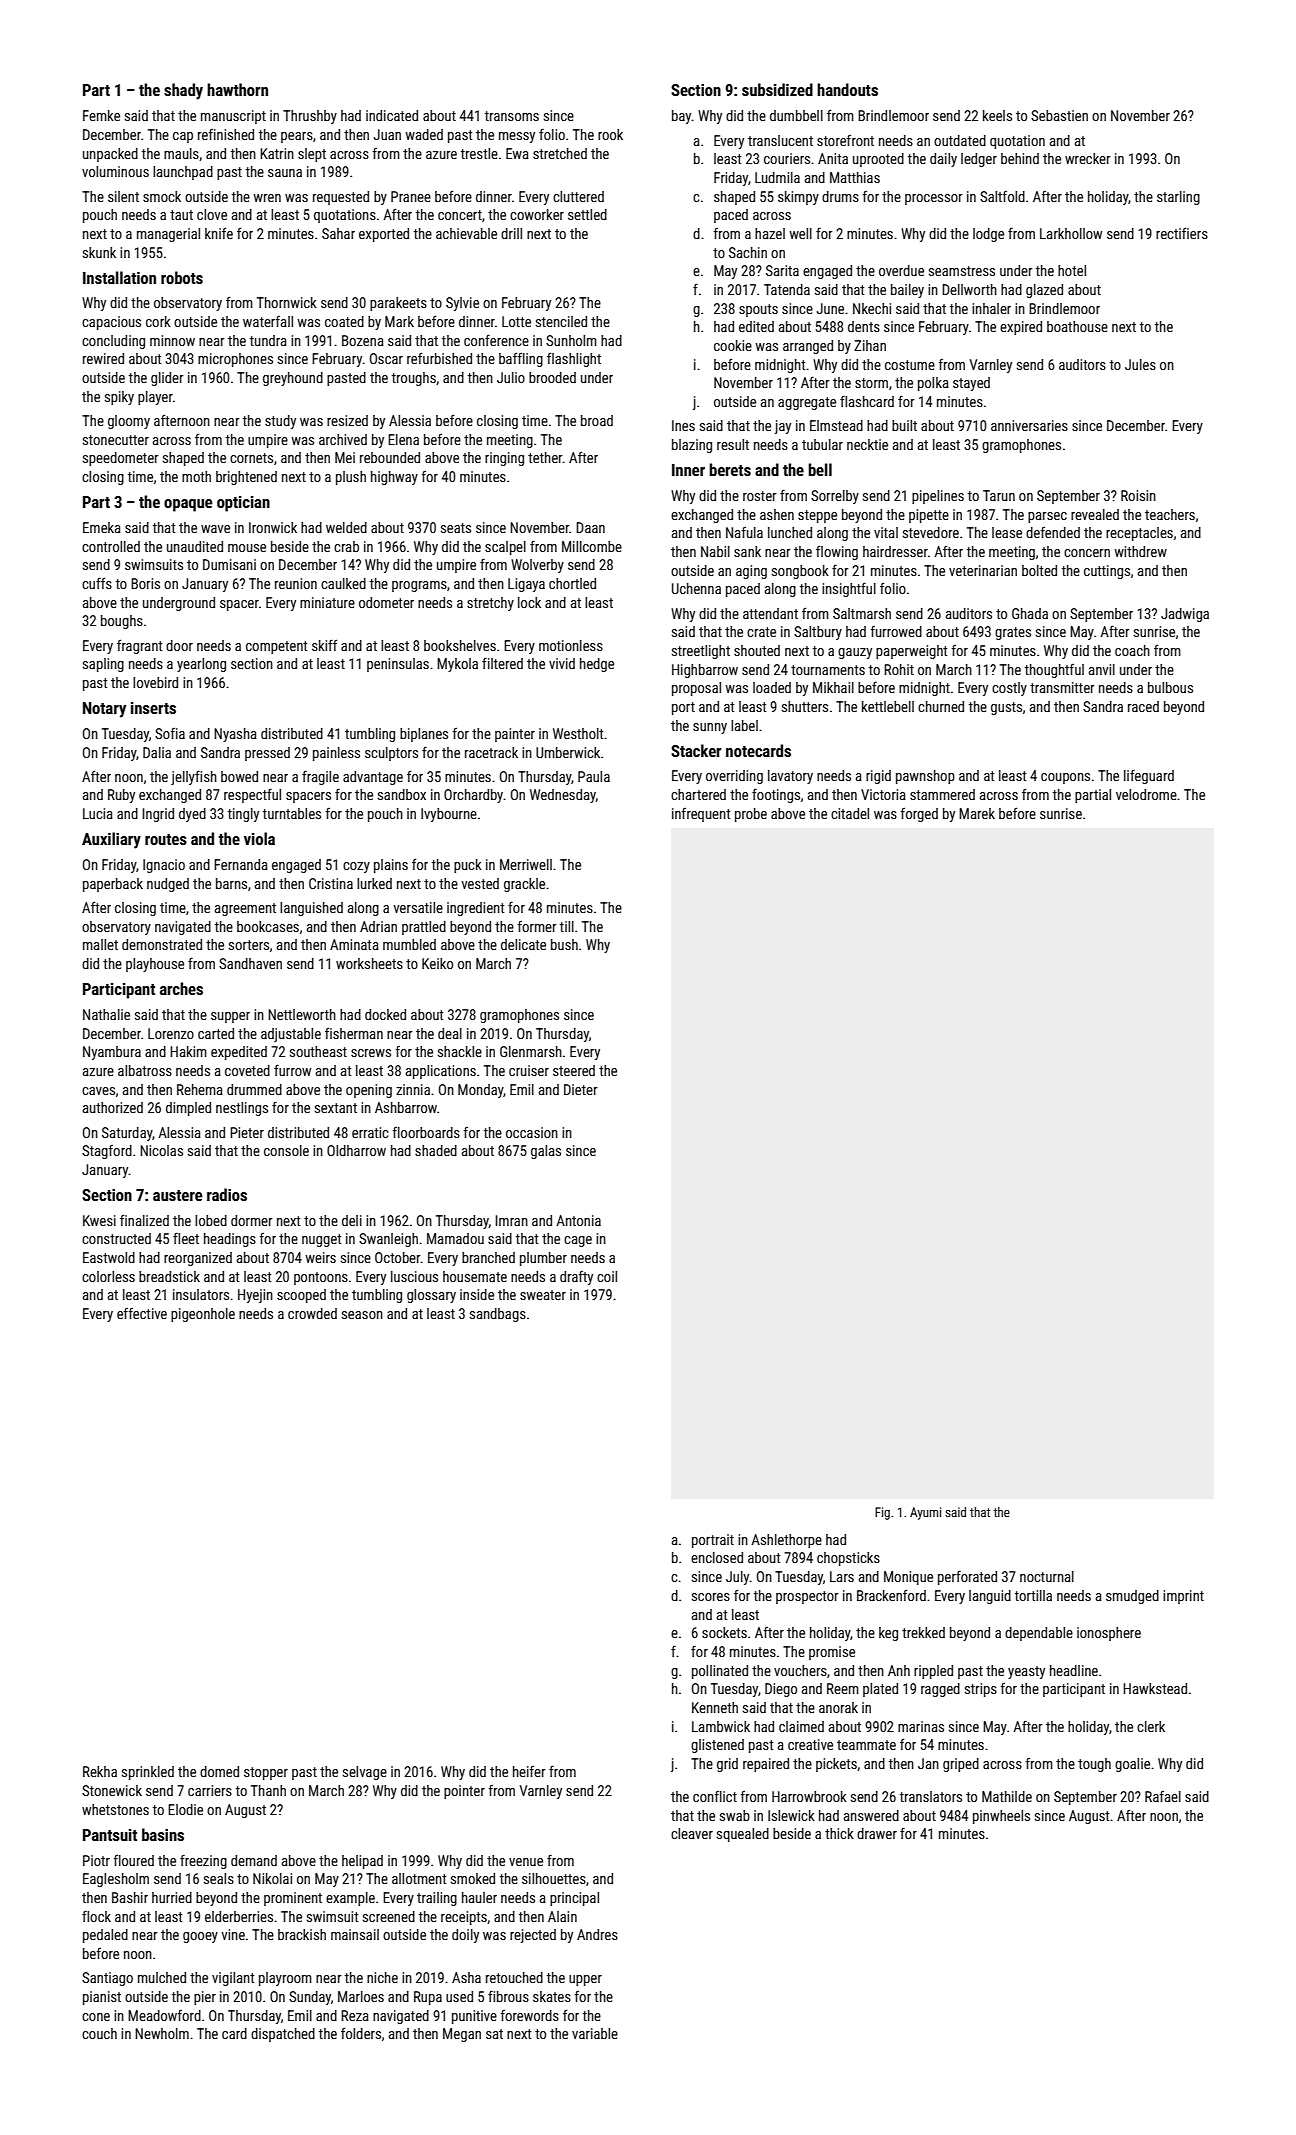  What do you see at coordinates (891, 1595) in the screenshot?
I see `Brackenford` at bounding box center [891, 1595].
